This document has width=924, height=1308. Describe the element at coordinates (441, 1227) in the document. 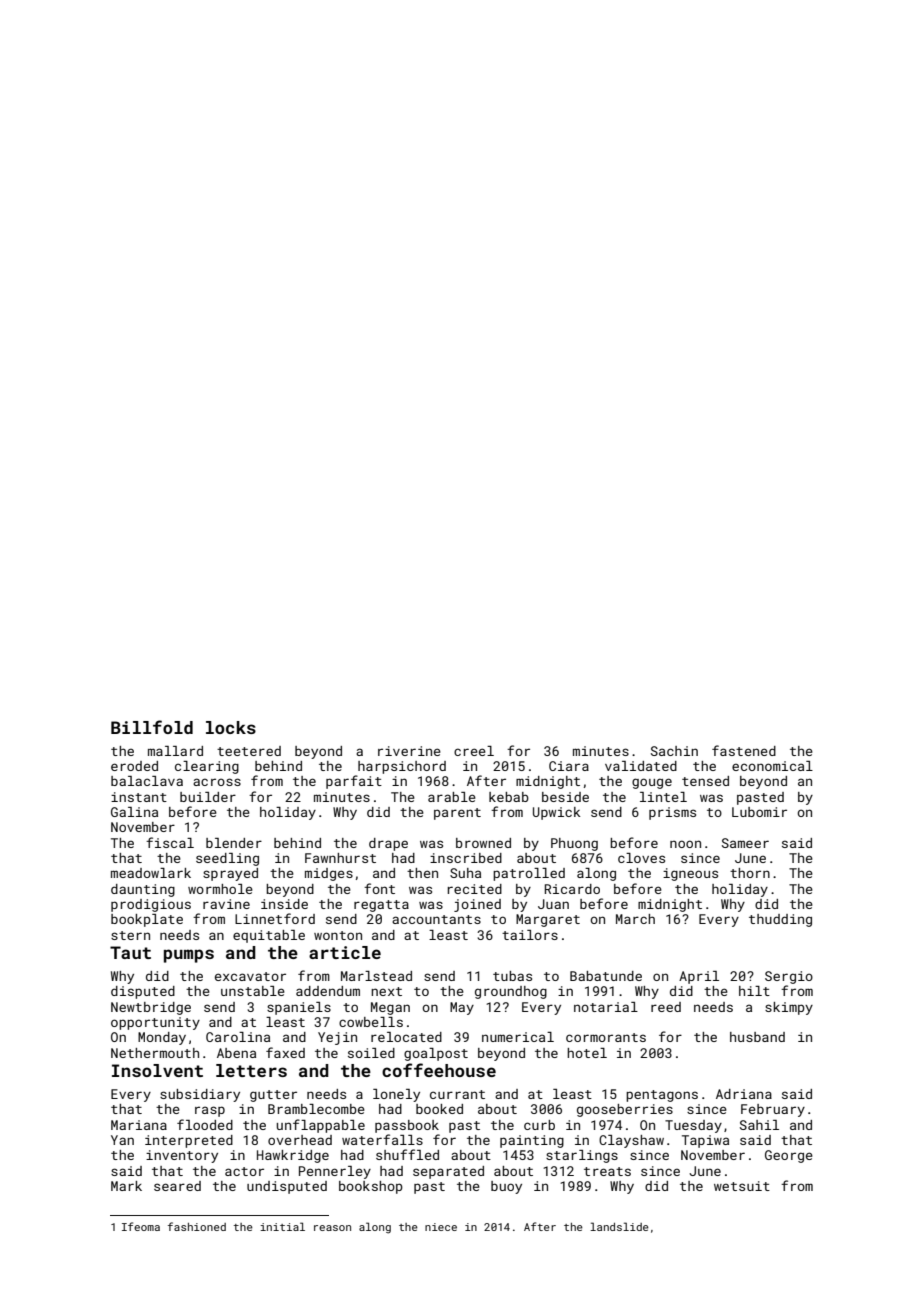

I see `niece` at that location.
